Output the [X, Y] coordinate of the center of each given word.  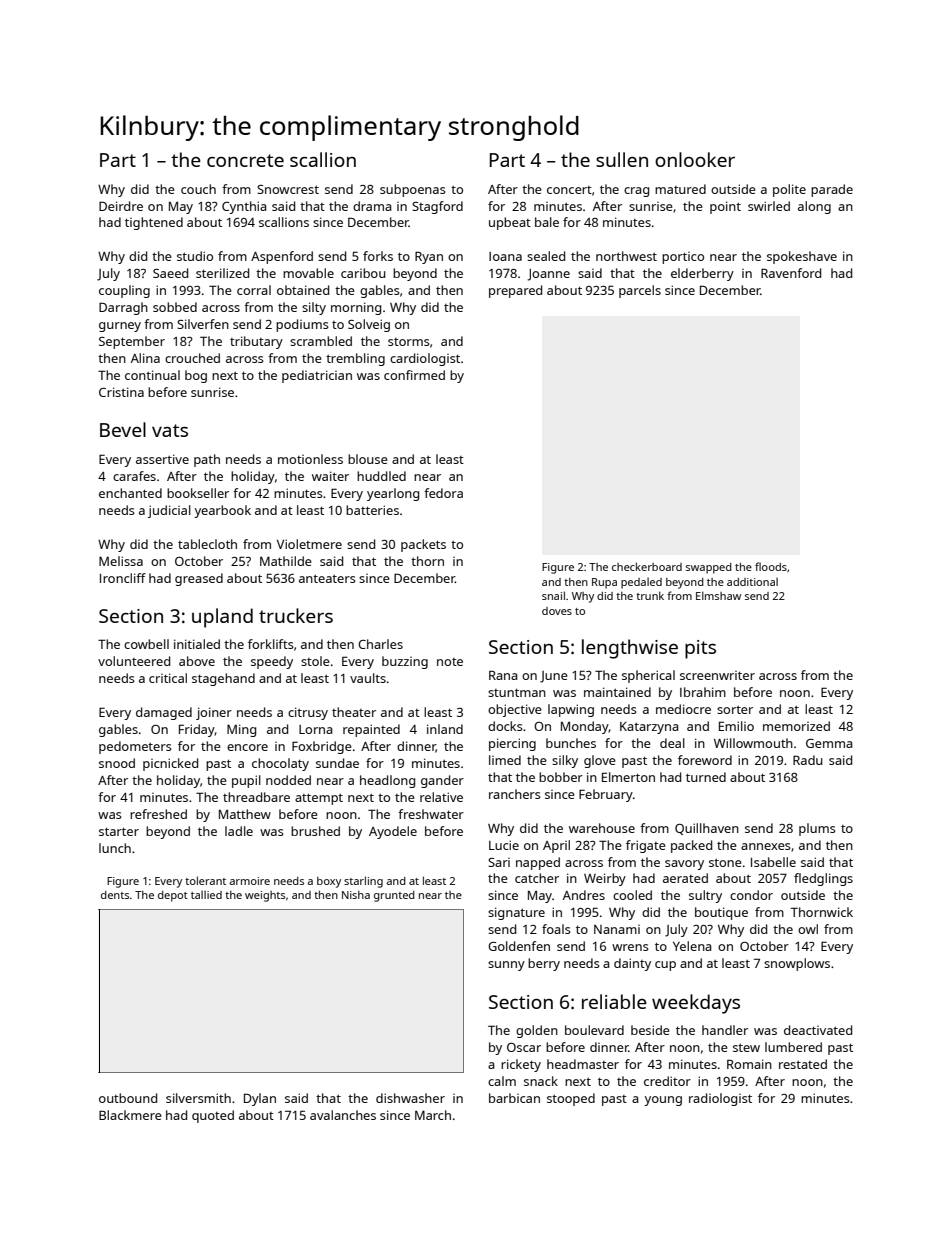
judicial [169, 511]
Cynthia [244, 207]
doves [557, 611]
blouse [368, 459]
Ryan [429, 257]
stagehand [223, 679]
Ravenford [791, 273]
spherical [648, 676]
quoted [213, 1116]
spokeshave [802, 257]
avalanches [343, 1115]
